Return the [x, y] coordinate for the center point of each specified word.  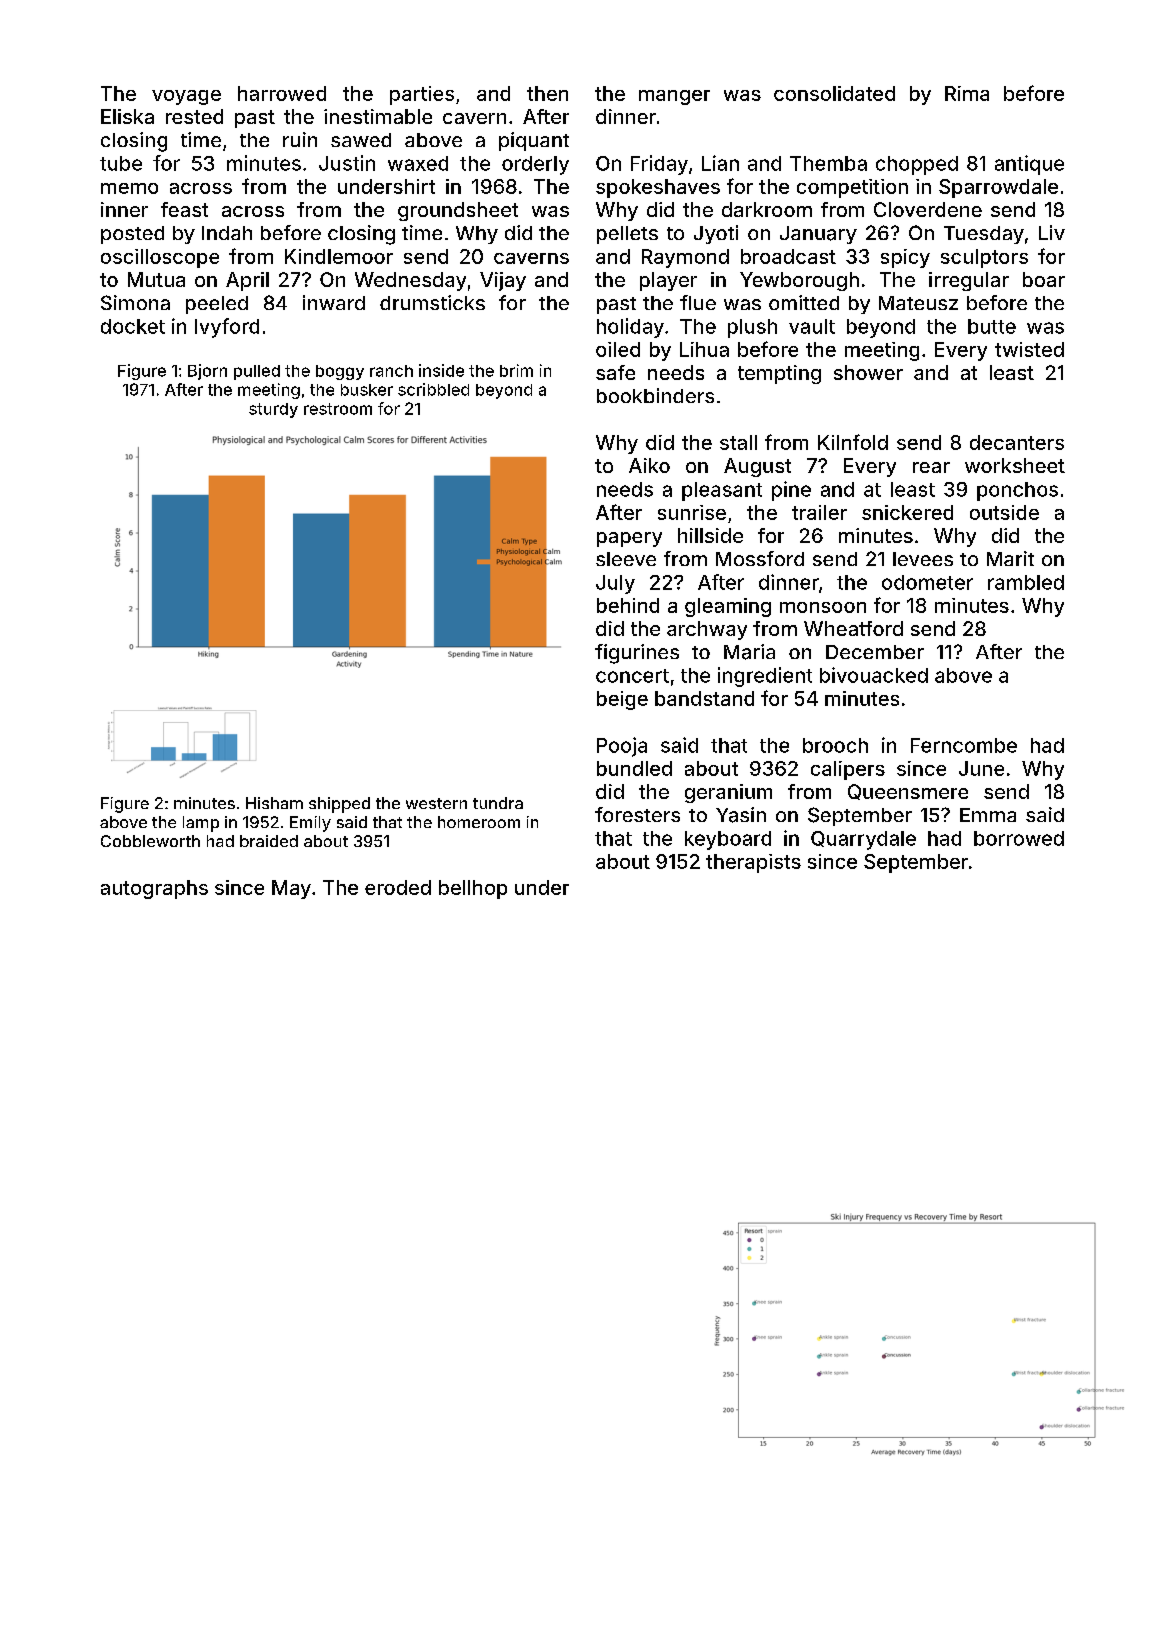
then [547, 93]
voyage [186, 97]
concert [632, 676]
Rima [967, 93]
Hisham [274, 803]
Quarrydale [863, 840]
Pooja [622, 747]
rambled [1026, 582]
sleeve [626, 559]
